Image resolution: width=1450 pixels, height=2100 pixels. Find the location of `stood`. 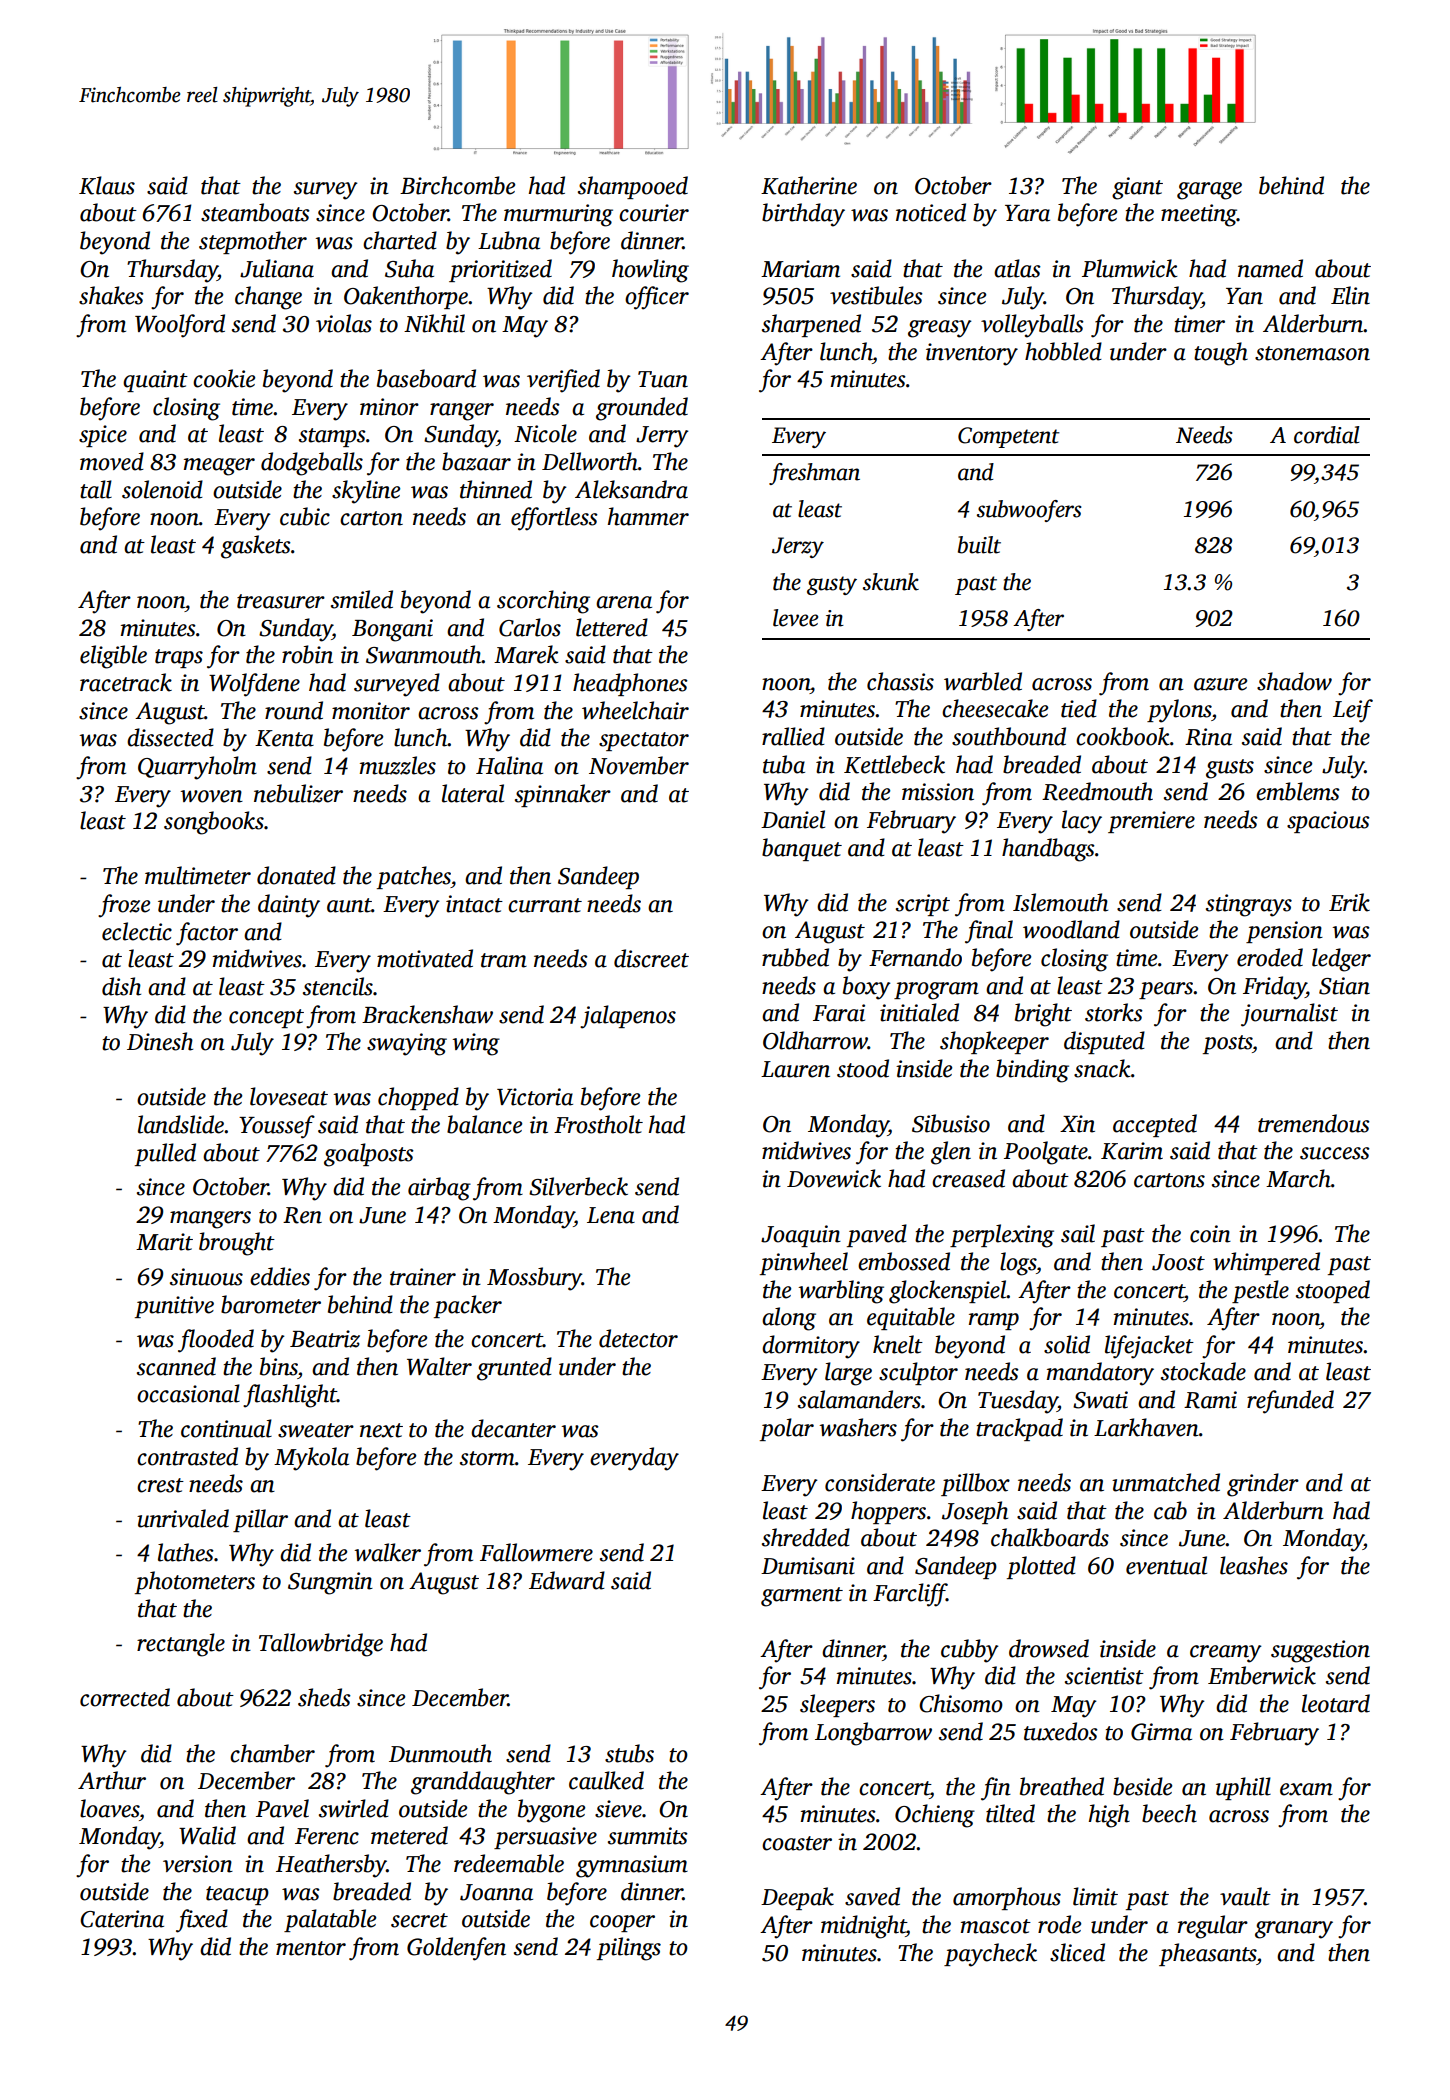

stood is located at coordinates (863, 1068).
